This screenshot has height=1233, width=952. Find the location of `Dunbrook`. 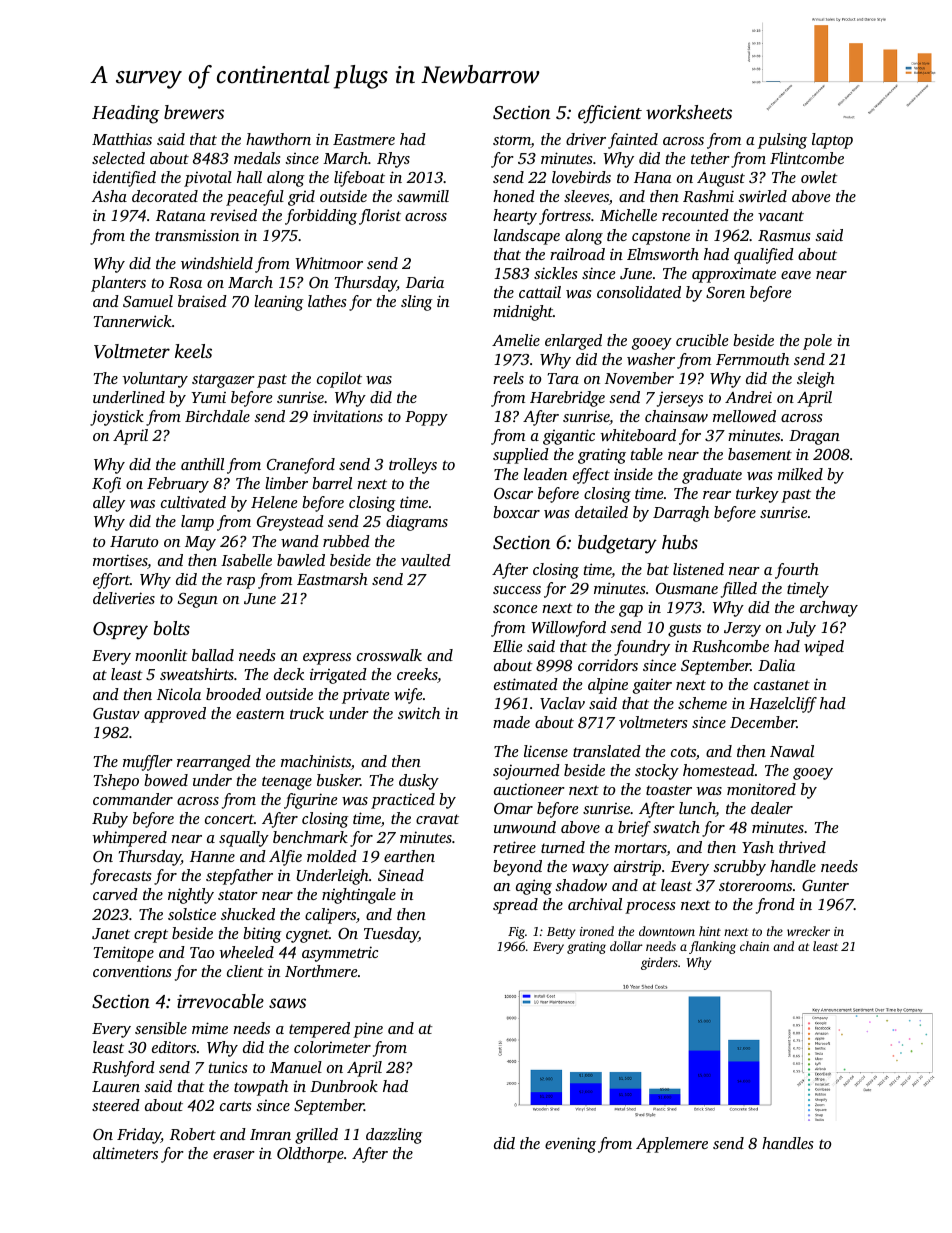

Dunbrook is located at coordinates (344, 1086).
